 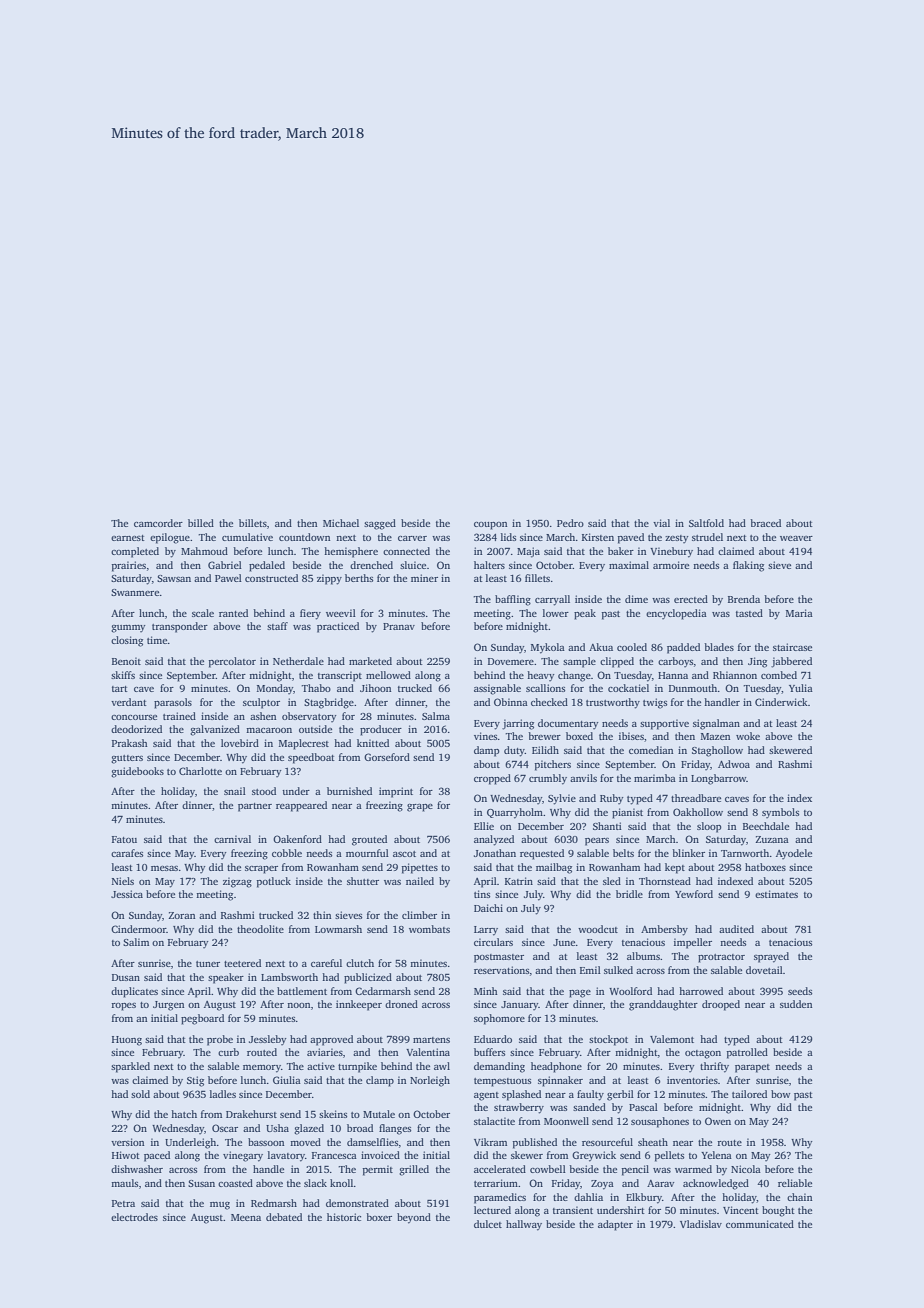 I want to click on Jonathan, so click(x=495, y=853).
